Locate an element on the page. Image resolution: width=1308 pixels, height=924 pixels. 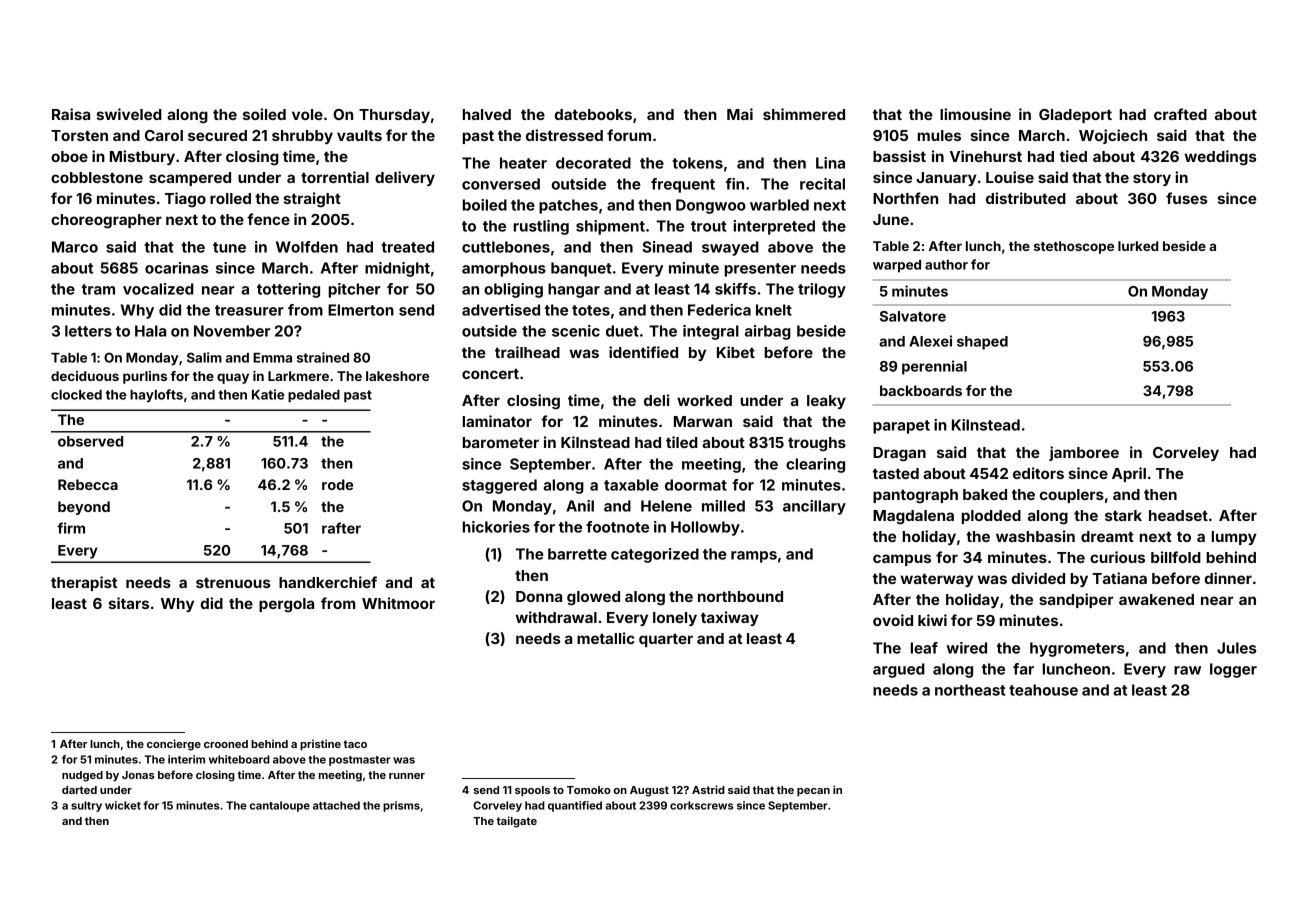
spools is located at coordinates (532, 791).
